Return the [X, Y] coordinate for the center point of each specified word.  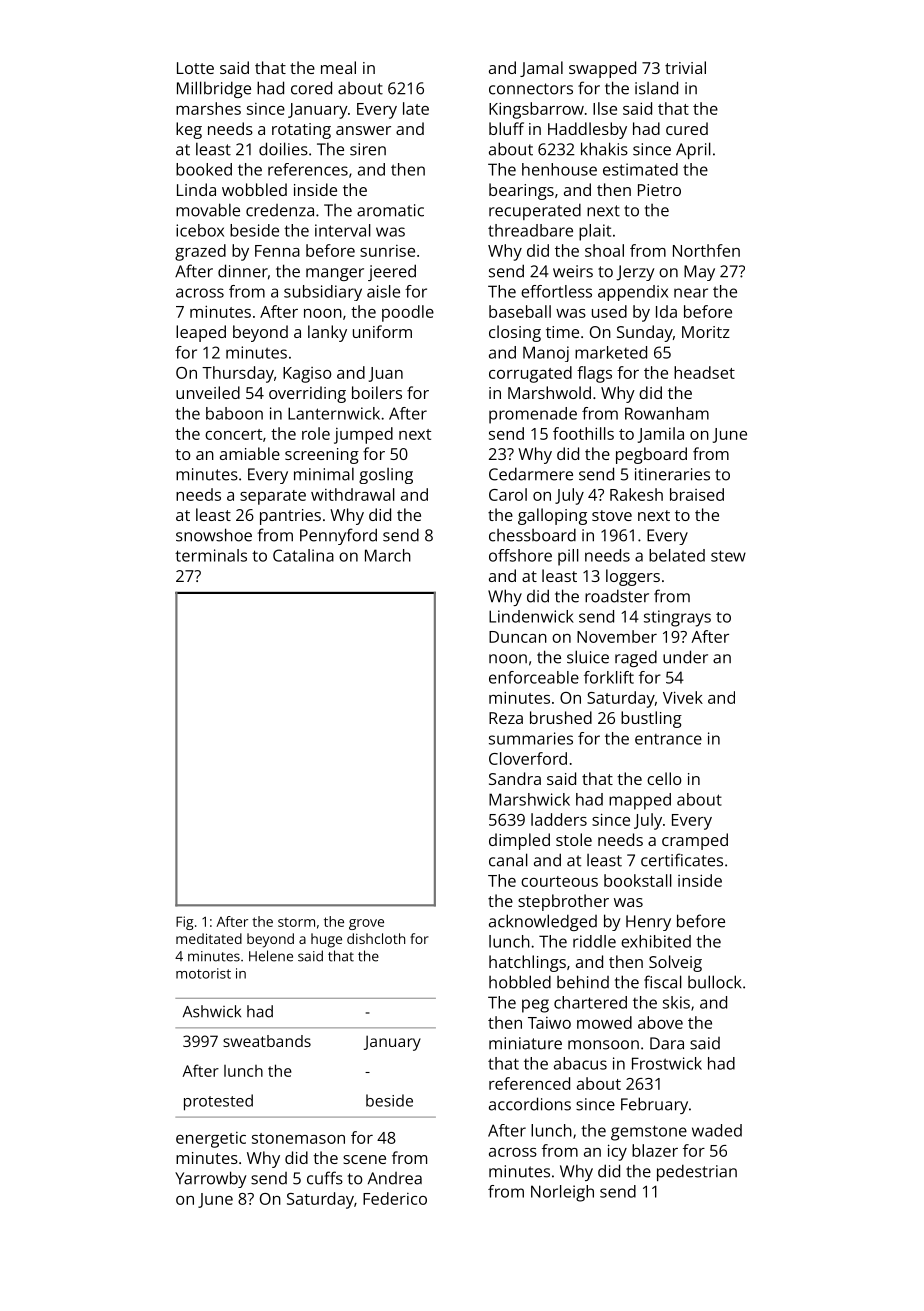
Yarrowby [210, 1179]
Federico [395, 1198]
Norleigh [562, 1193]
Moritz [706, 332]
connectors [531, 89]
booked [204, 169]
